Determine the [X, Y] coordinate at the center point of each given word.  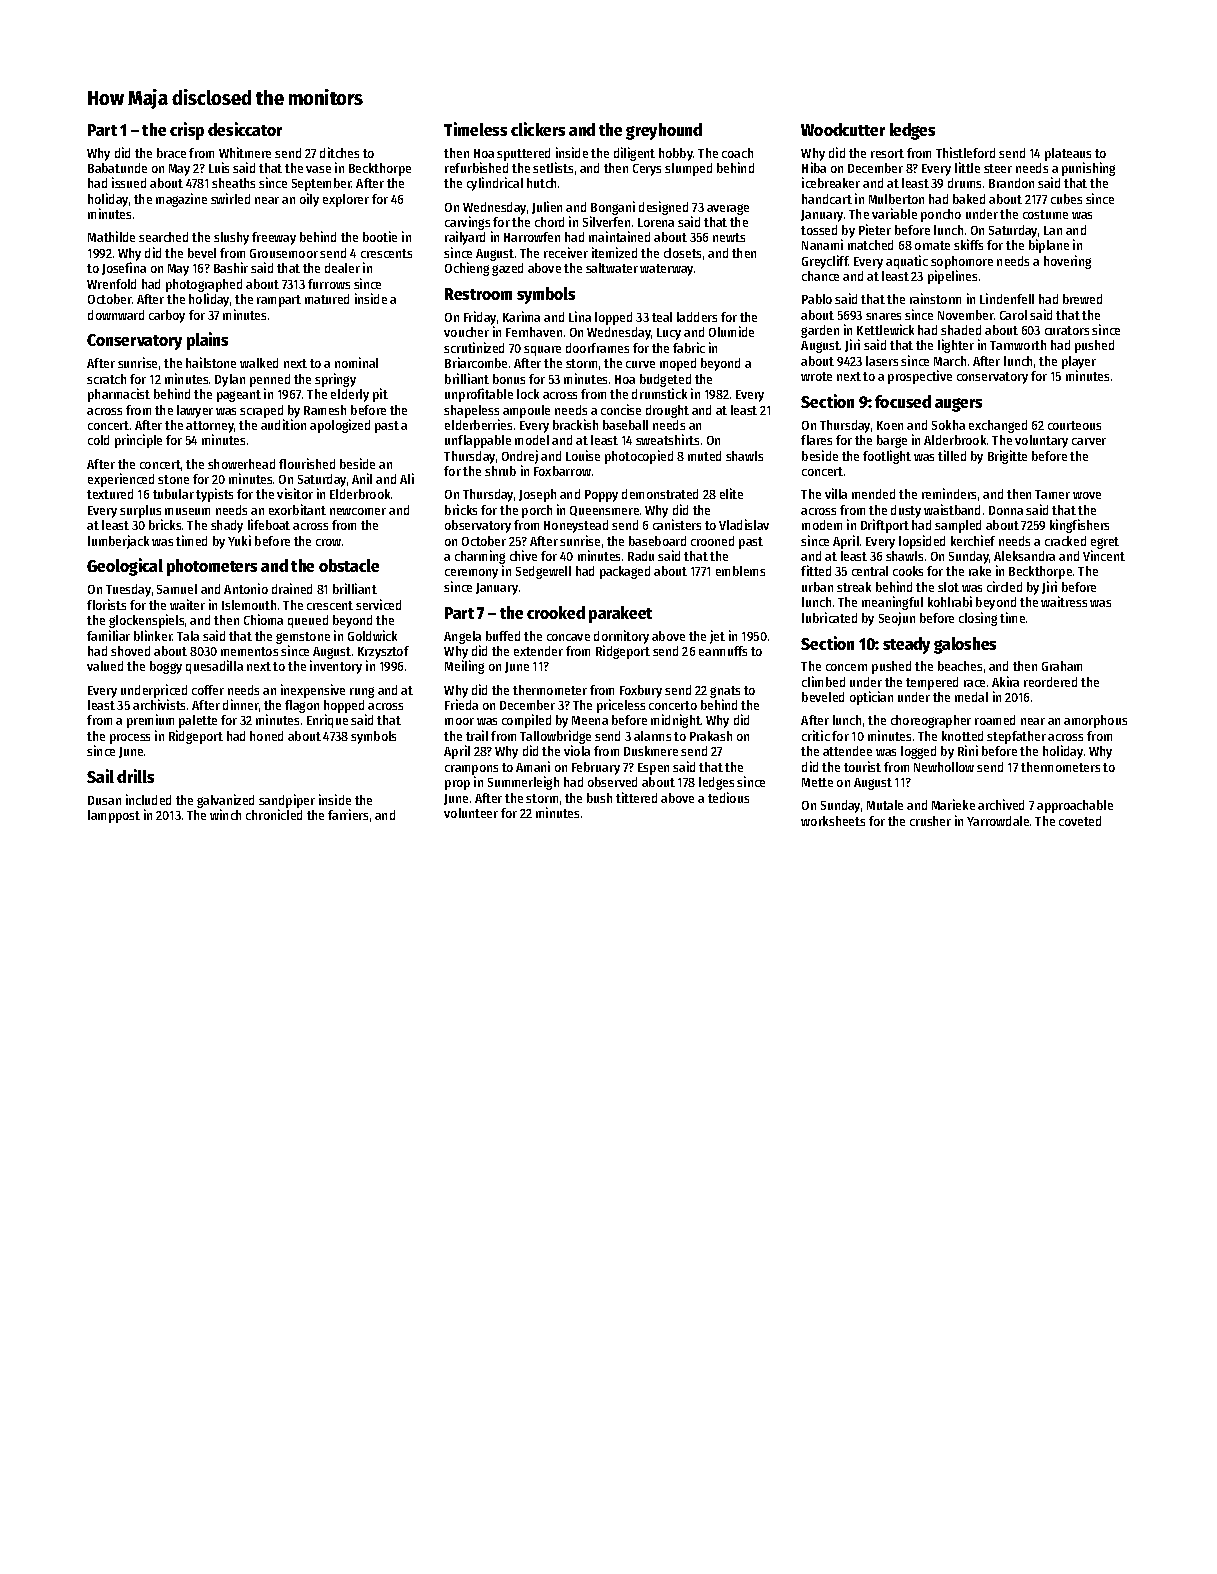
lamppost [114, 816]
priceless [621, 706]
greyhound [664, 131]
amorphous [1095, 721]
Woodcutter [843, 129]
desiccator [245, 129]
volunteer [471, 813]
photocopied [639, 457]
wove [1087, 495]
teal [662, 317]
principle [138, 441]
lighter [956, 346]
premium [150, 721]
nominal [356, 362]
